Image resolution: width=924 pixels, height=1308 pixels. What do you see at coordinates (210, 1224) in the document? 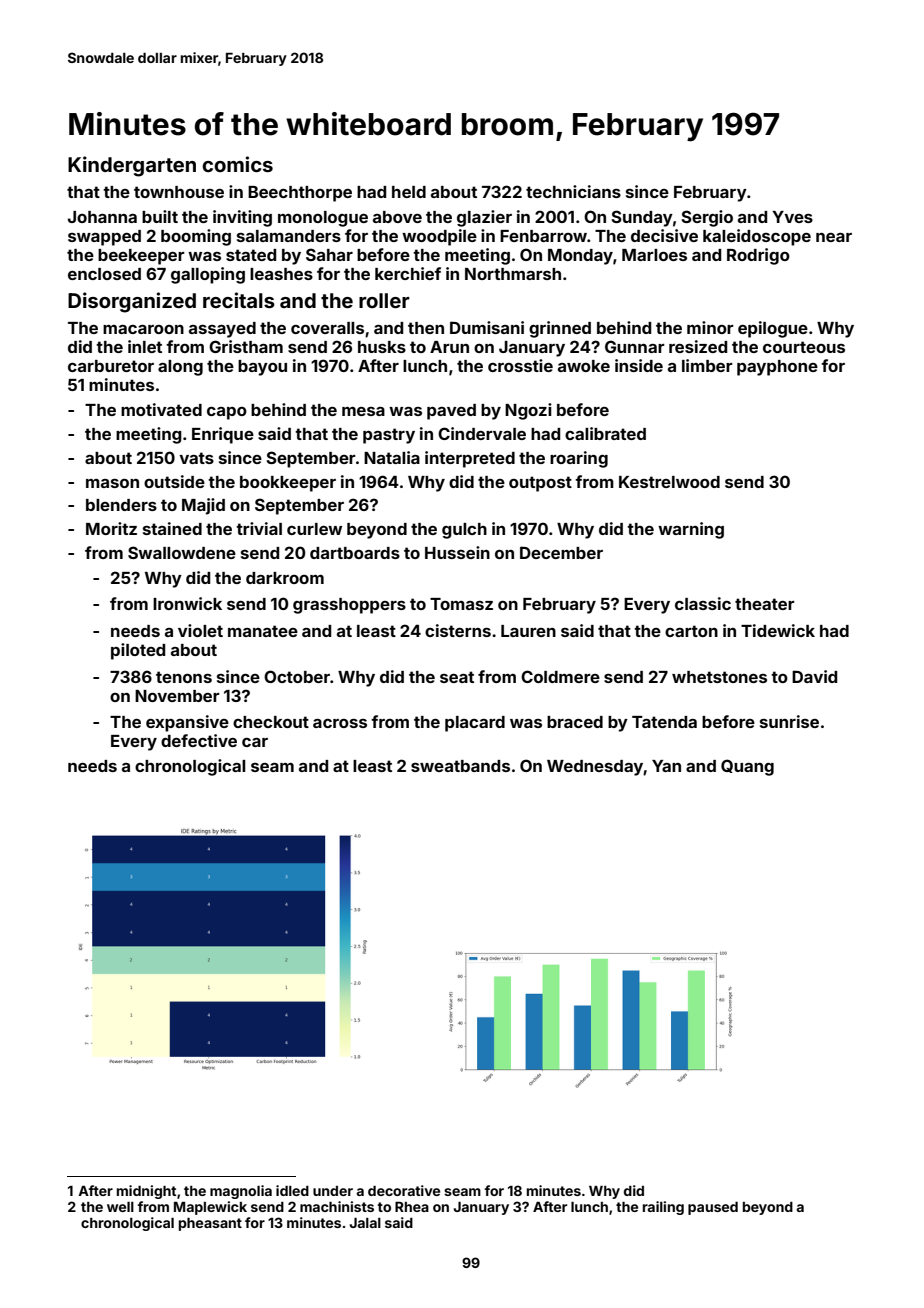
I see `pheasant` at bounding box center [210, 1224].
